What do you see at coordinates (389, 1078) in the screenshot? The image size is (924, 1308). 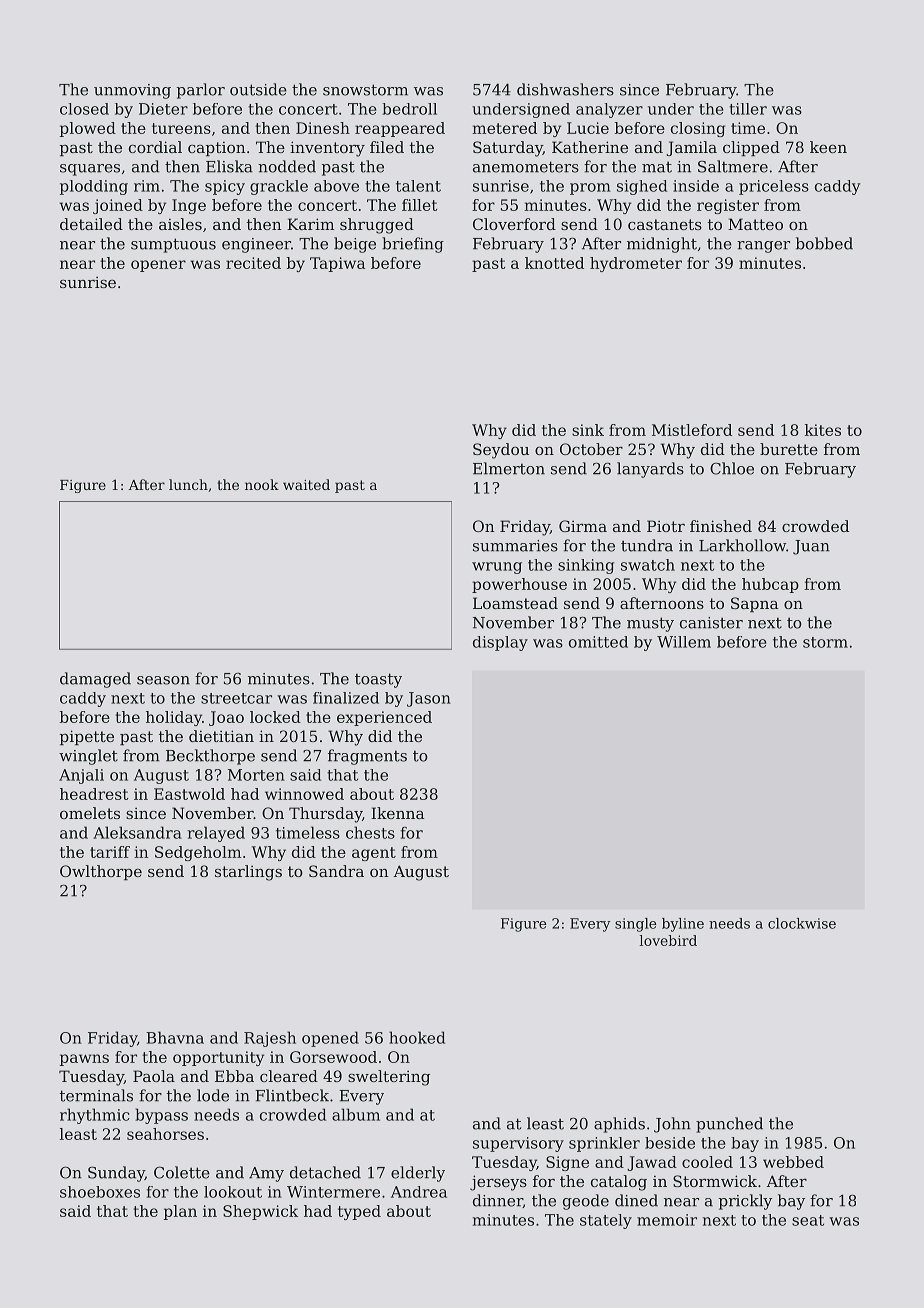 I see `sweltering` at bounding box center [389, 1078].
